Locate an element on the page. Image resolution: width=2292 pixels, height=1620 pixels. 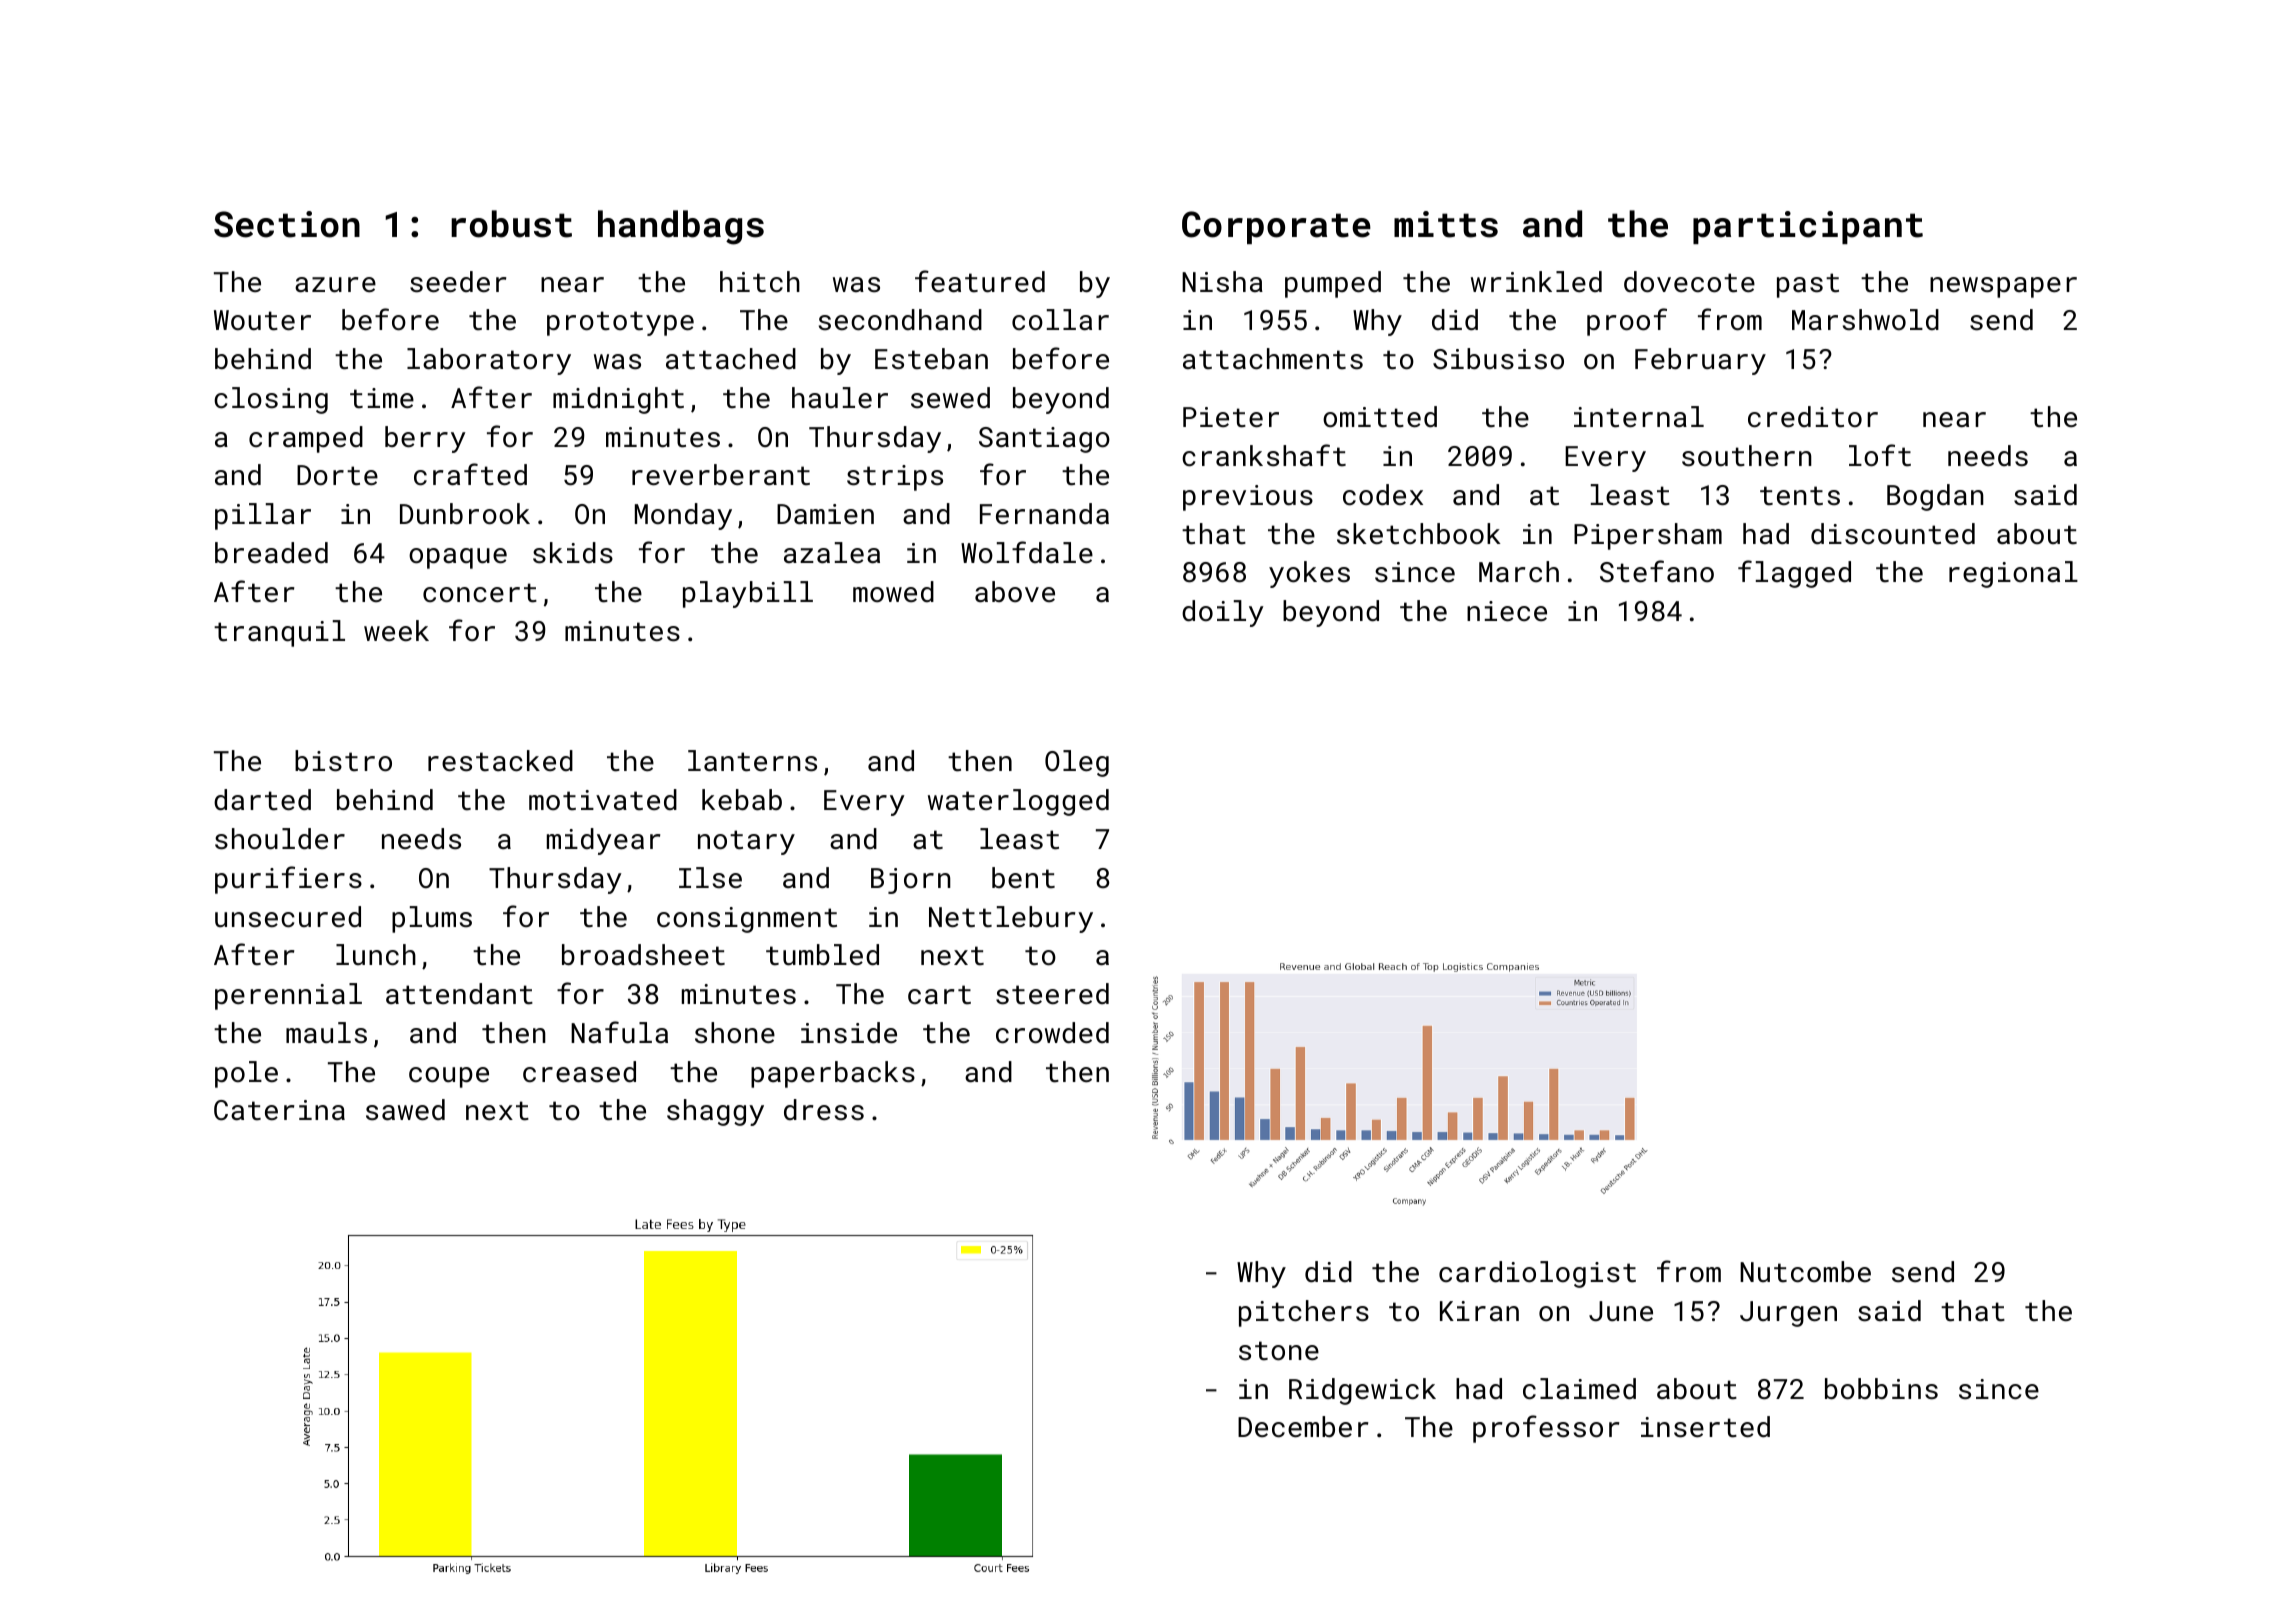
darted is located at coordinates (262, 800).
